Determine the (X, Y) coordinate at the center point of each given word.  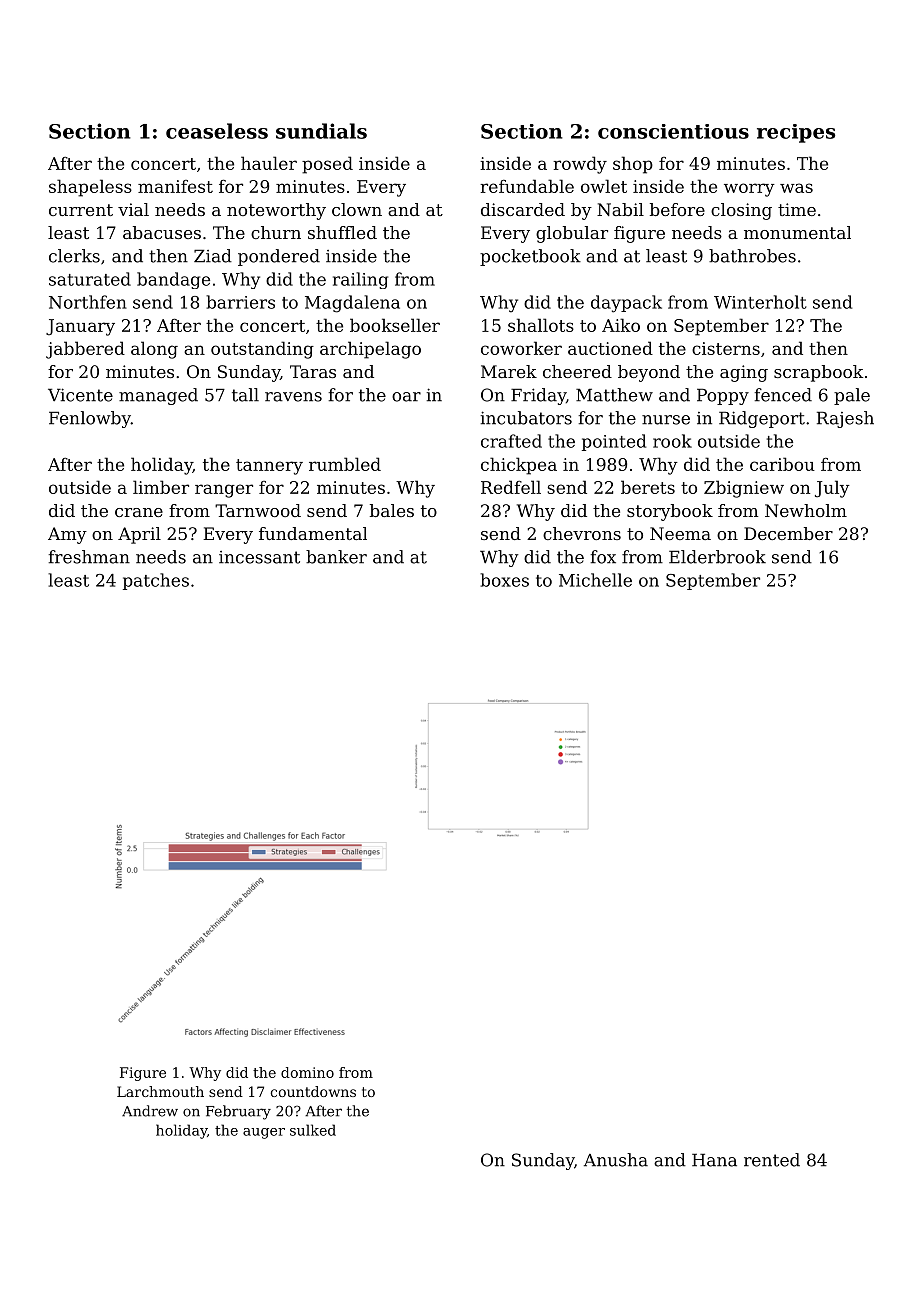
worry (749, 190)
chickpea (519, 466)
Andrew (150, 1111)
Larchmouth (160, 1091)
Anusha (616, 1160)
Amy (67, 535)
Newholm (806, 510)
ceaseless (217, 131)
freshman (89, 557)
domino (307, 1072)
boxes (504, 580)
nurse (666, 420)
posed (327, 165)
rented (772, 1160)
